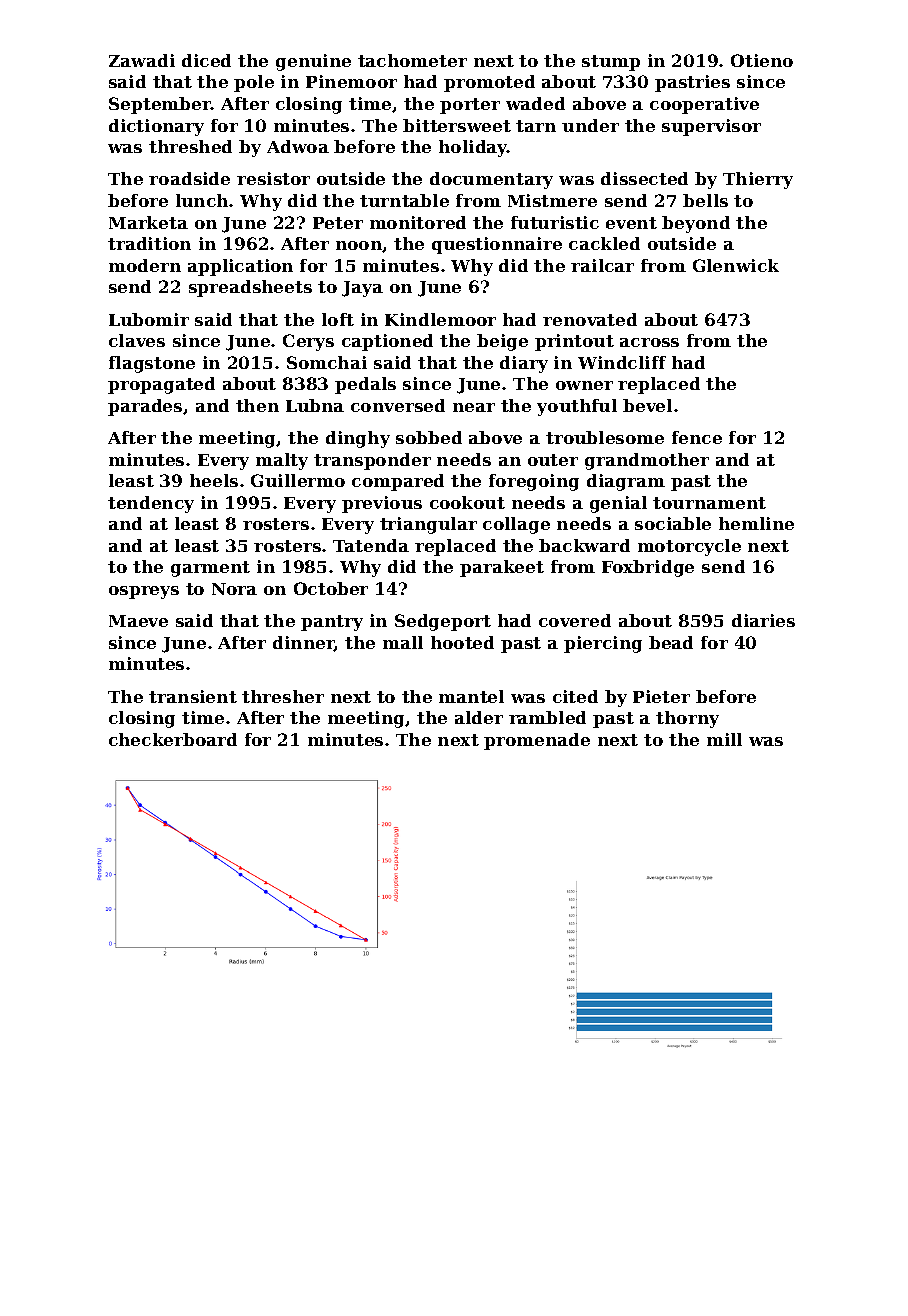  Describe the element at coordinates (404, 200) in the screenshot. I see `turntable` at that location.
